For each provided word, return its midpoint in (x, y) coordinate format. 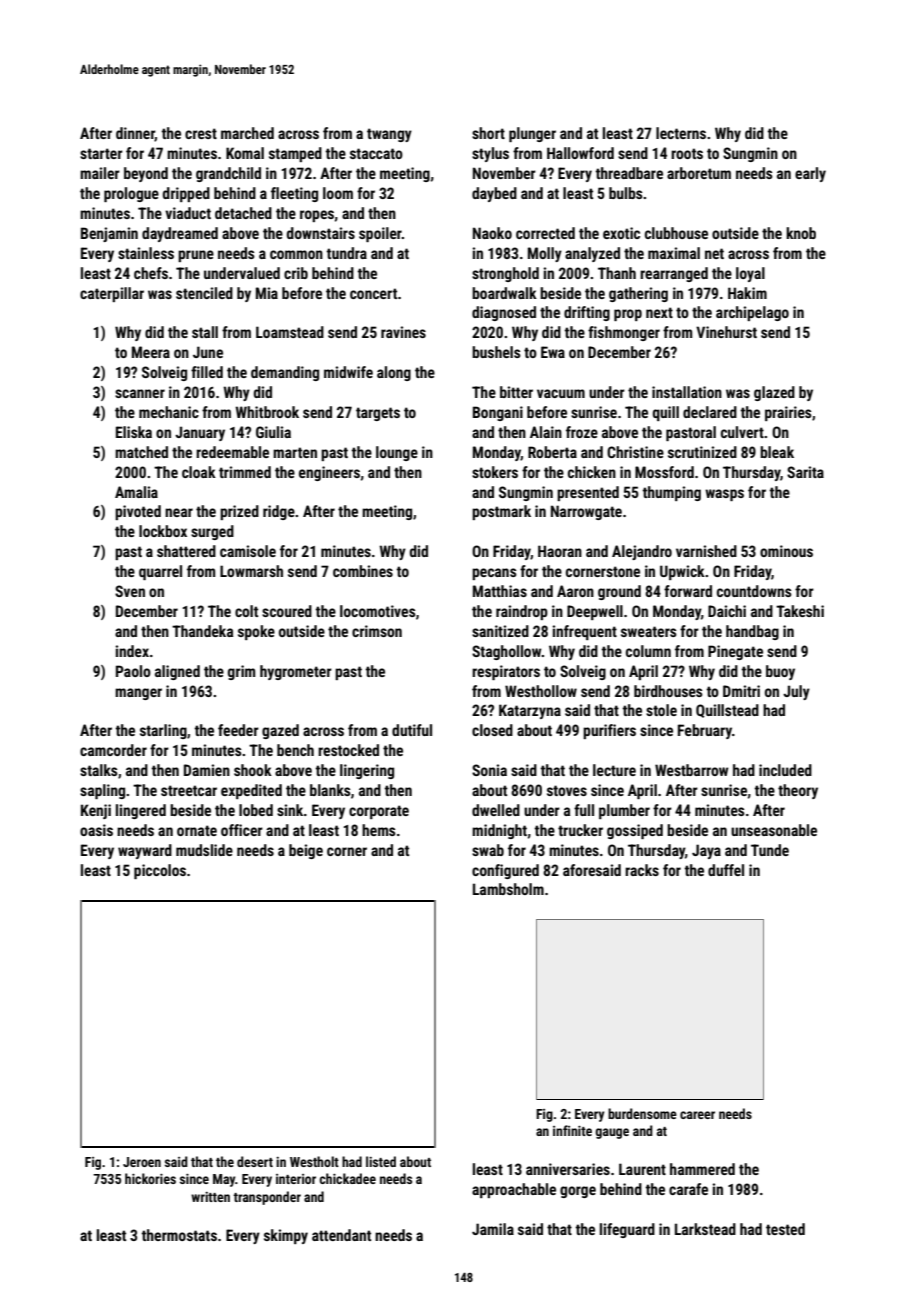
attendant (341, 1235)
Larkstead (705, 1229)
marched (247, 133)
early (810, 174)
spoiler (380, 234)
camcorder (113, 750)
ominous (786, 551)
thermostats (179, 1235)
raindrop (522, 612)
